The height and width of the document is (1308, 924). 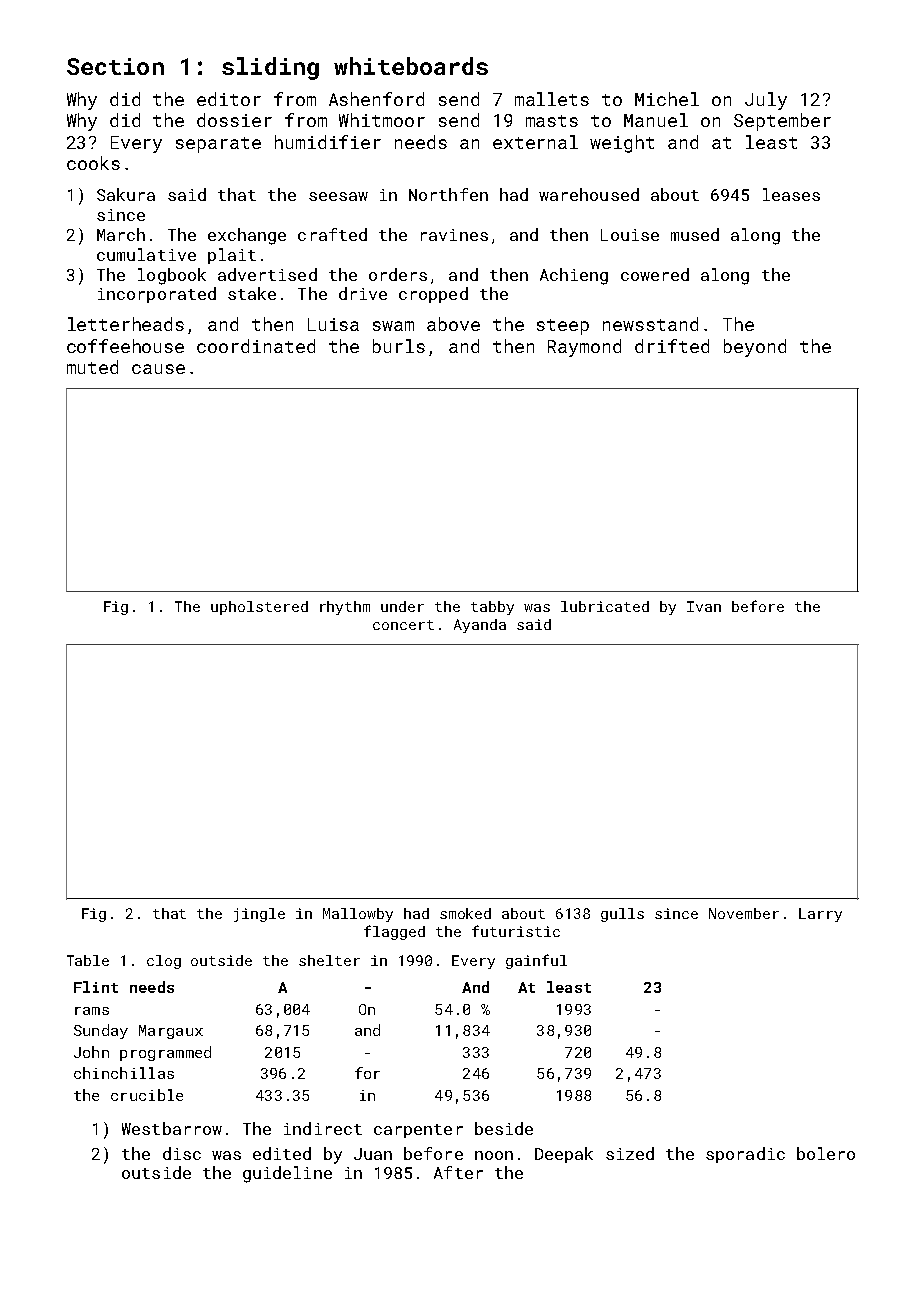 I want to click on Deepak, so click(x=564, y=1155).
